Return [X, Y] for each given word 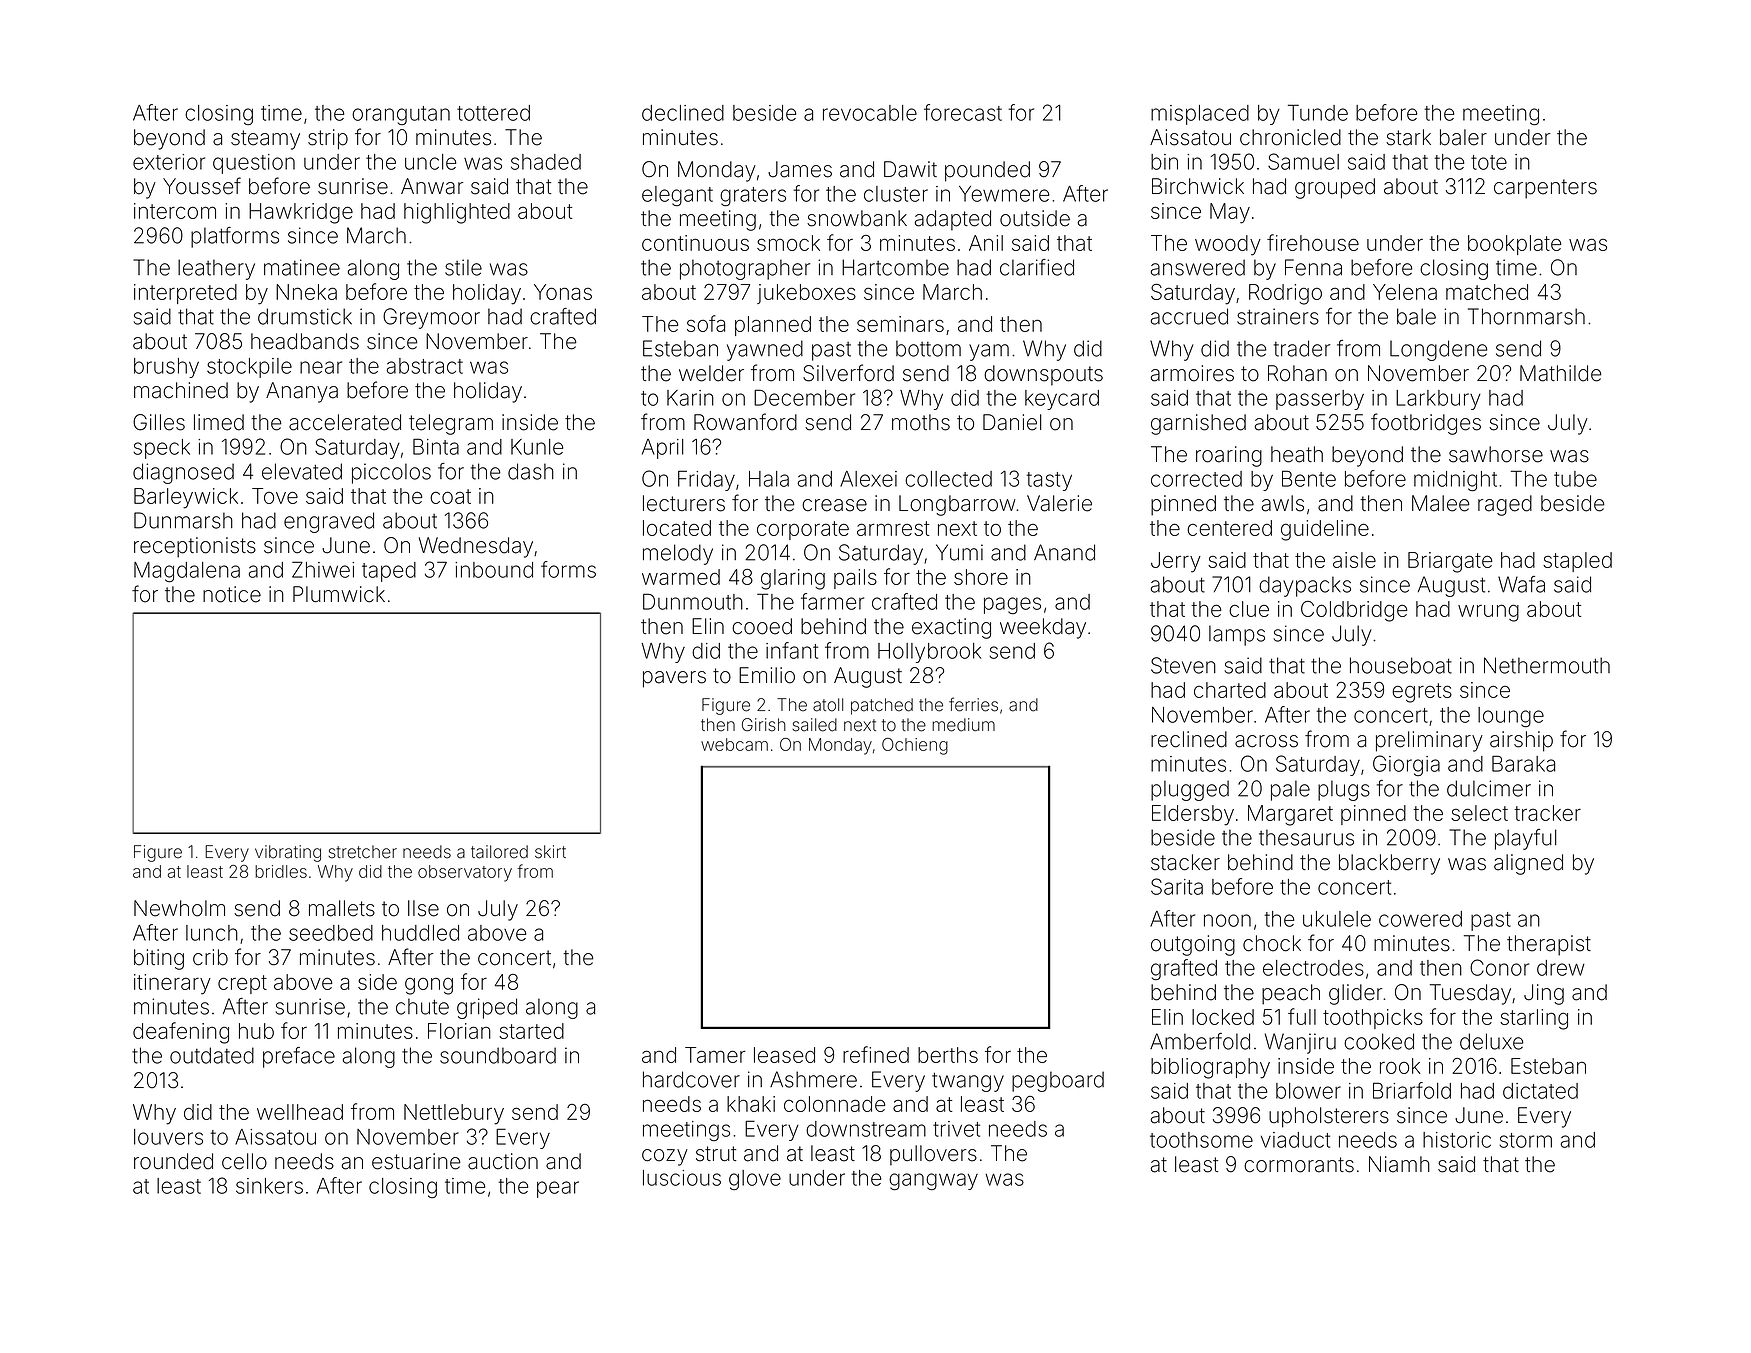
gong [429, 986]
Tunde [1318, 112]
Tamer [715, 1055]
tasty [1049, 481]
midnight [1455, 481]
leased [784, 1055]
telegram [451, 424]
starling [1534, 1019]
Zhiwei [323, 569]
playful [1525, 839]
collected [948, 479]
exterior [169, 162]
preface [299, 1057]
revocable [870, 113]
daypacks [1305, 586]
